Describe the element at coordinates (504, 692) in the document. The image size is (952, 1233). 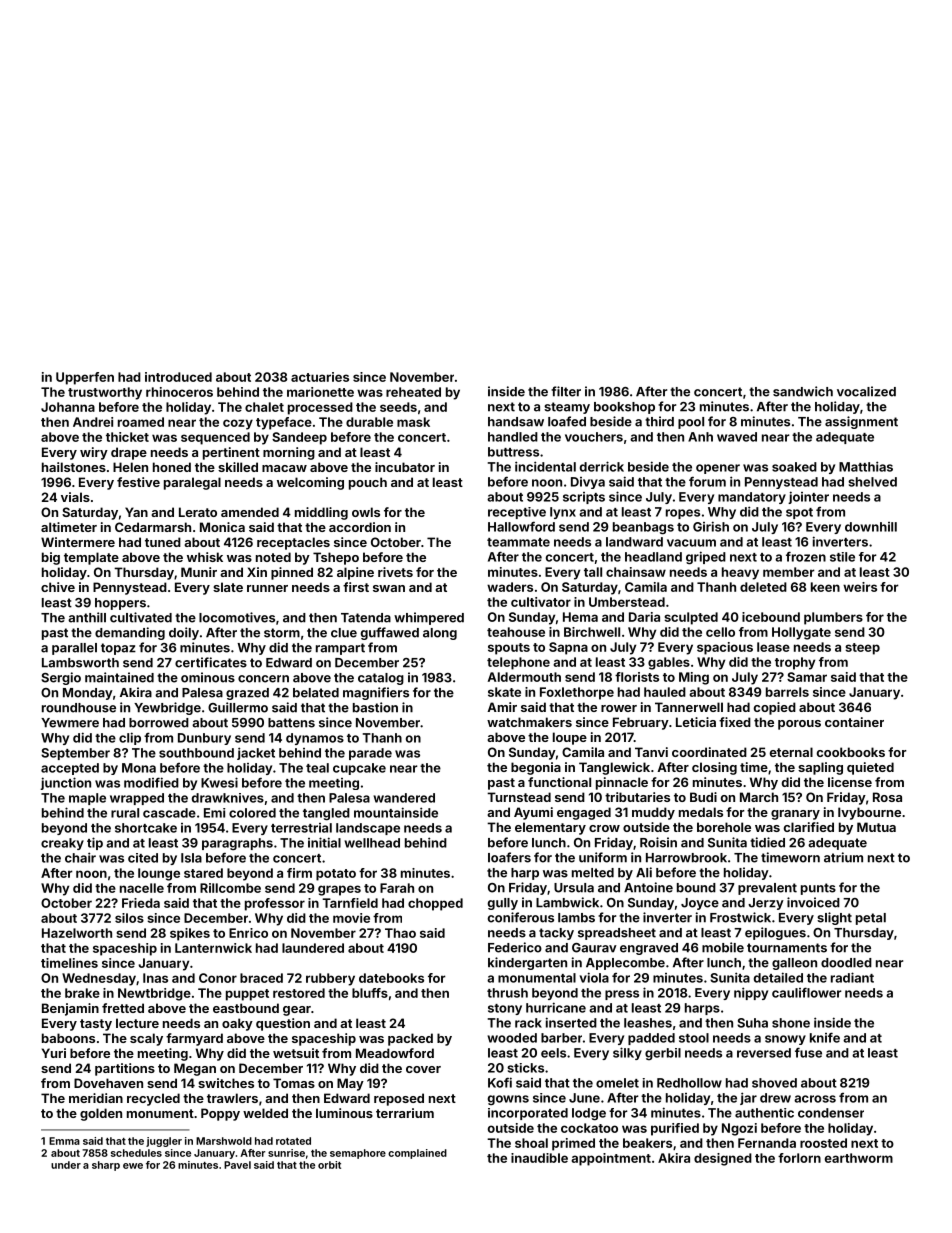
I see `skate` at that location.
